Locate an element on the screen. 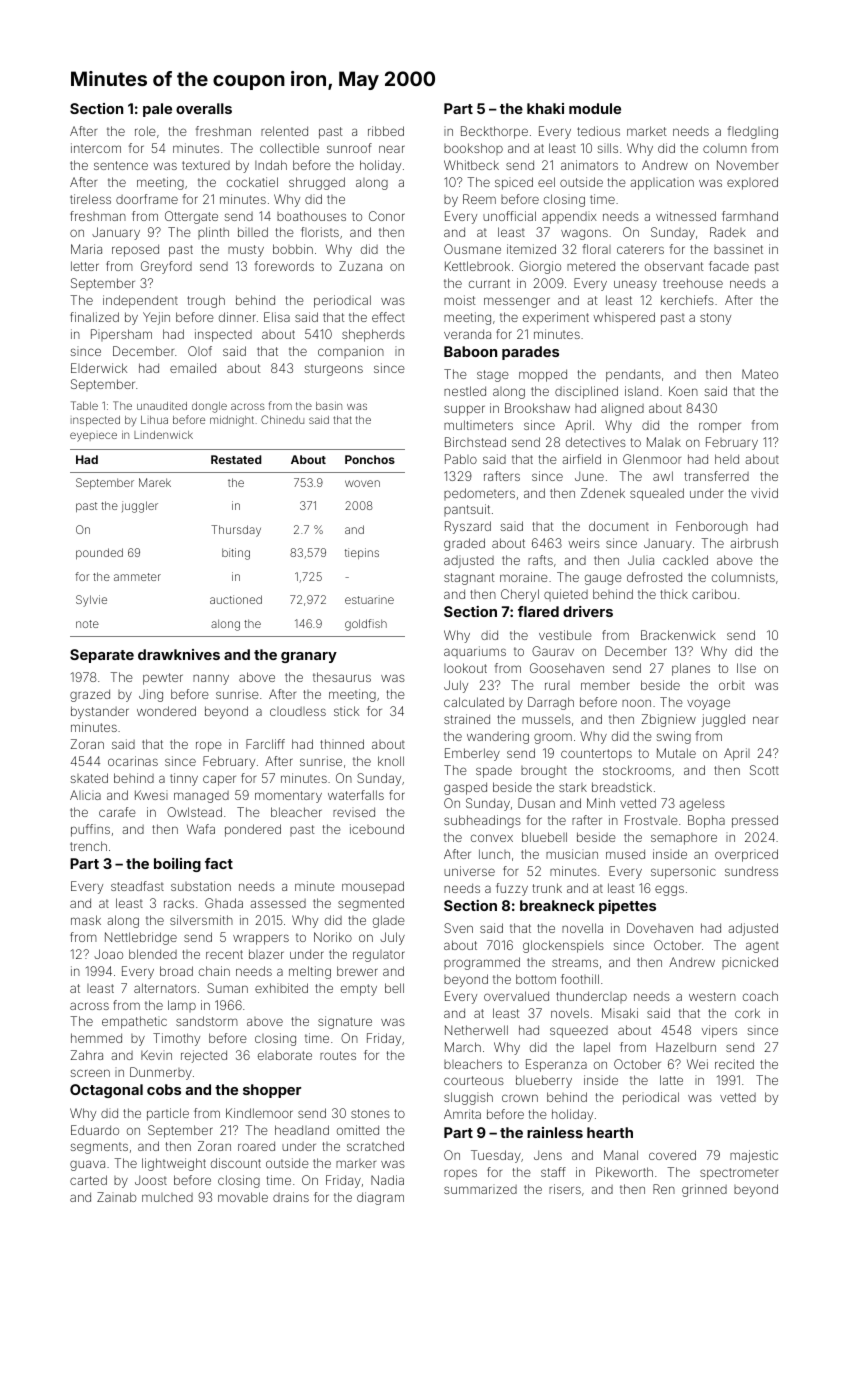  mulched is located at coordinates (167, 1197).
